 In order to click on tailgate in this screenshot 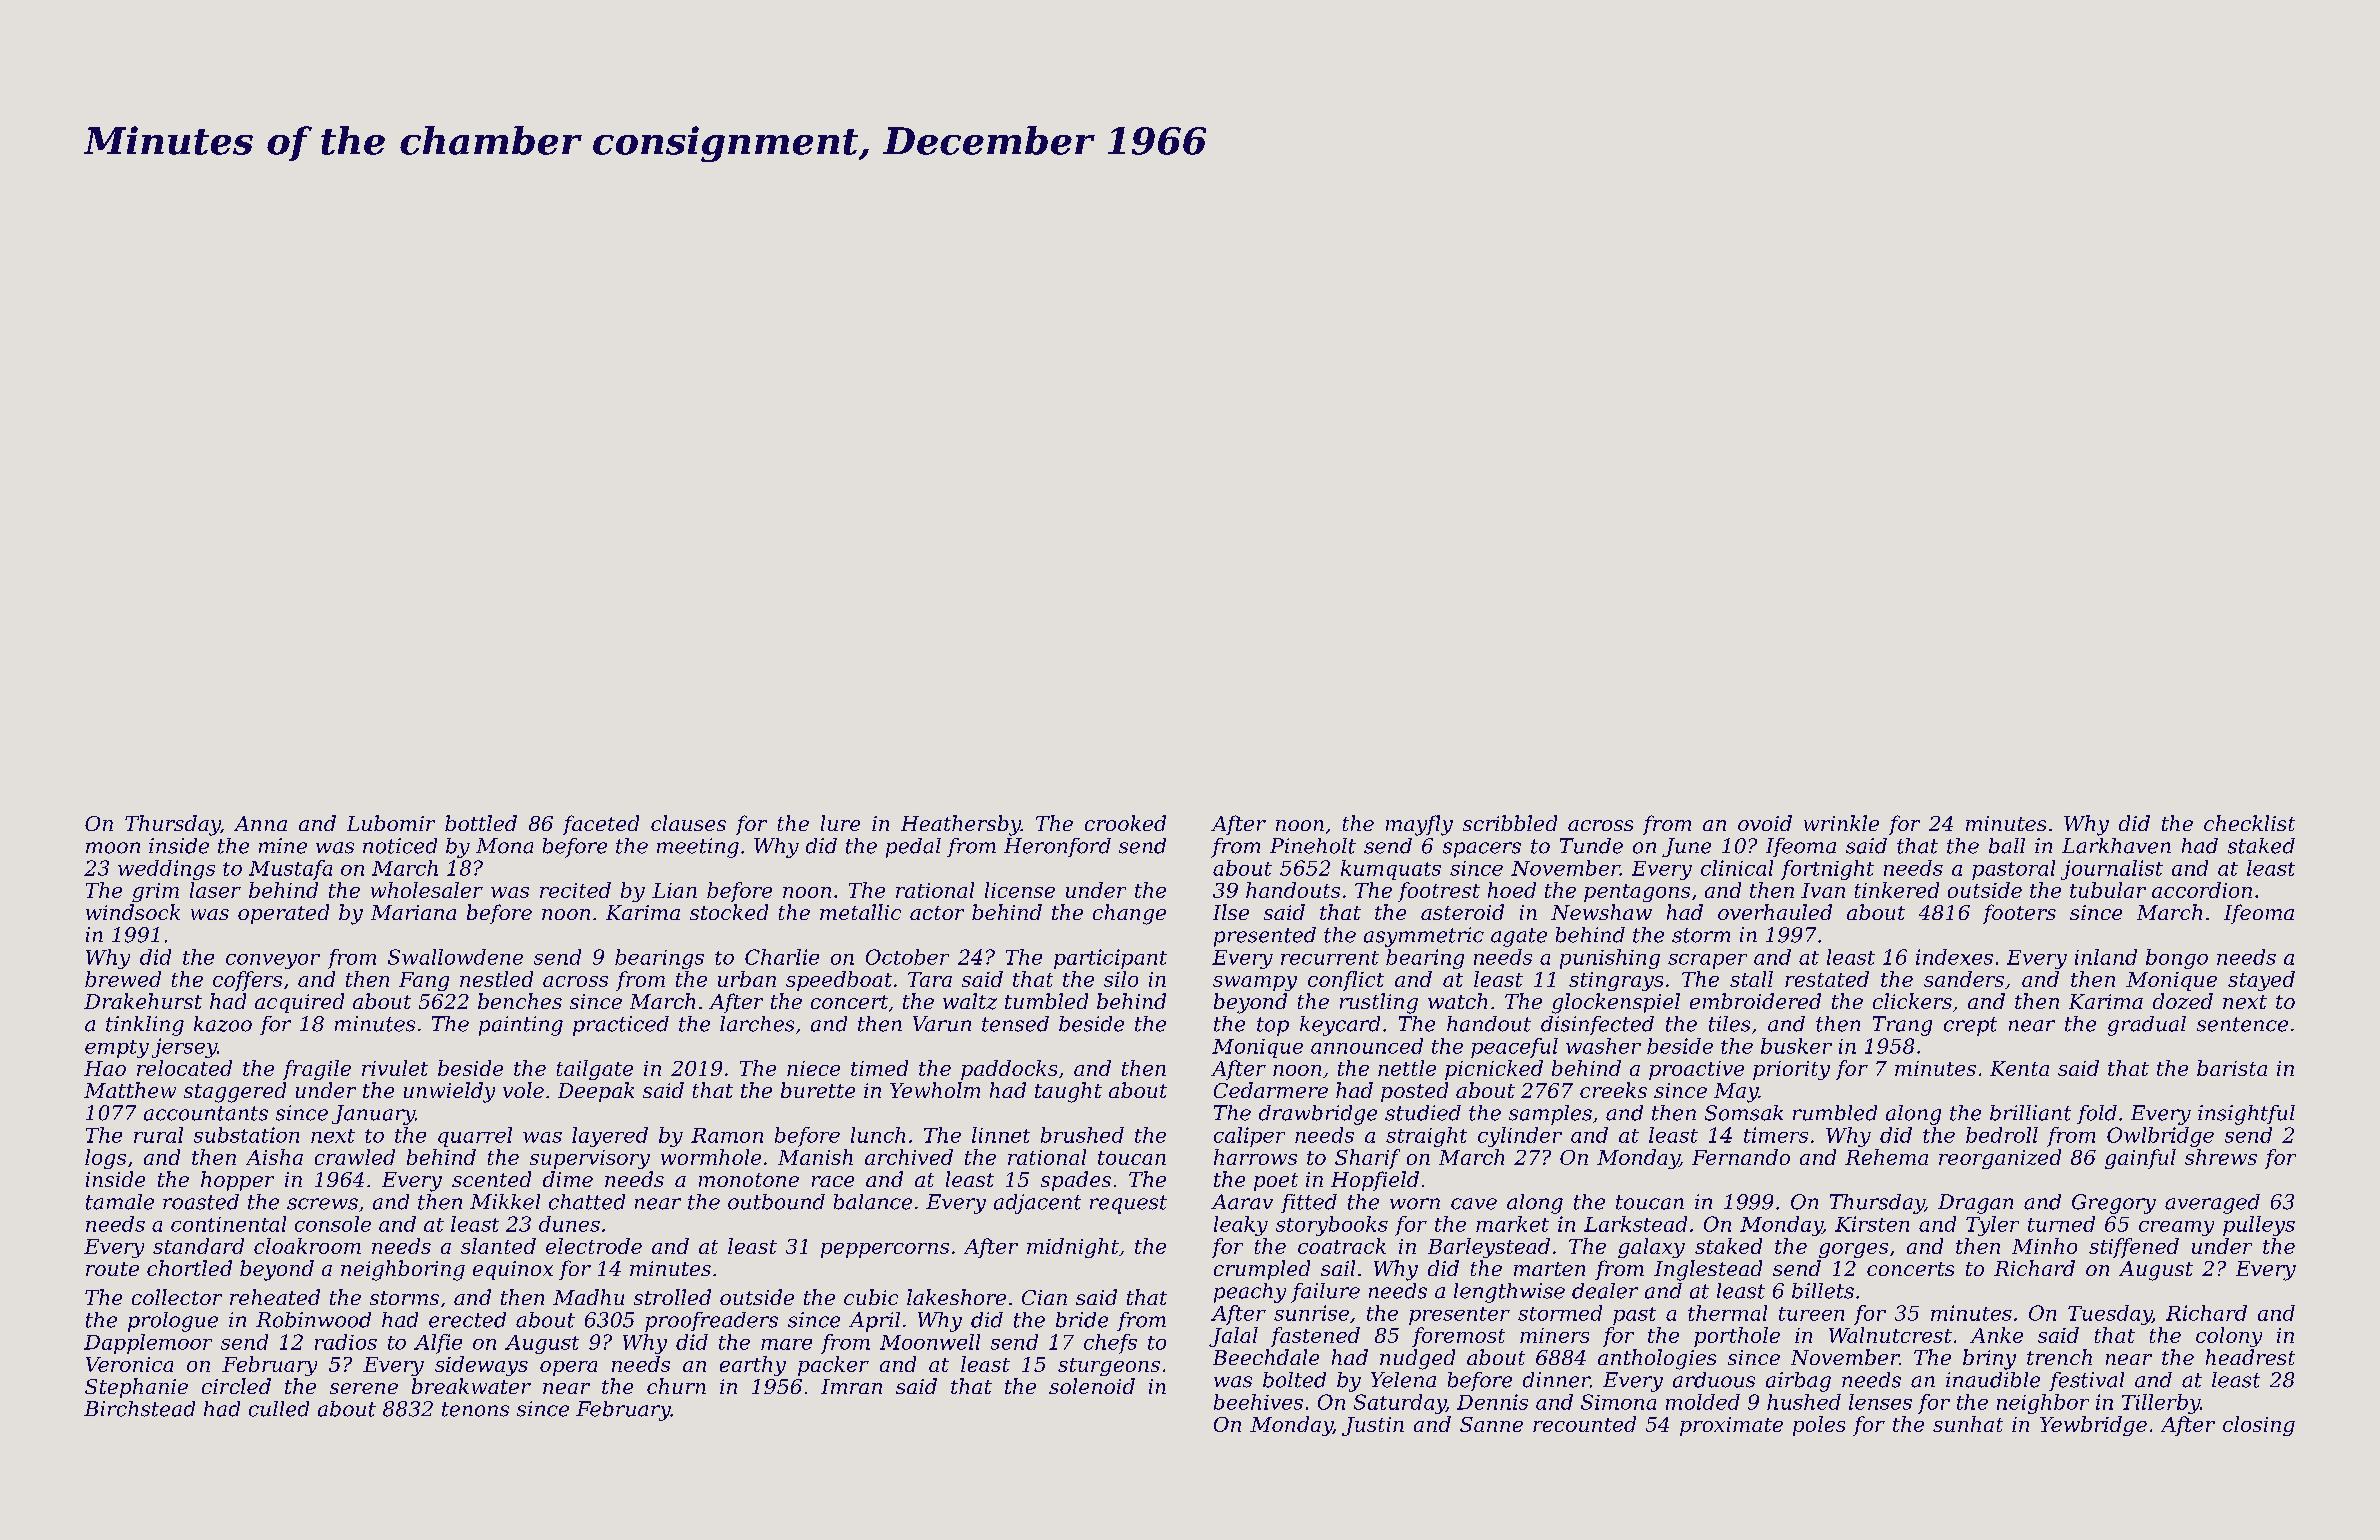, I will do `click(595, 1070)`.
